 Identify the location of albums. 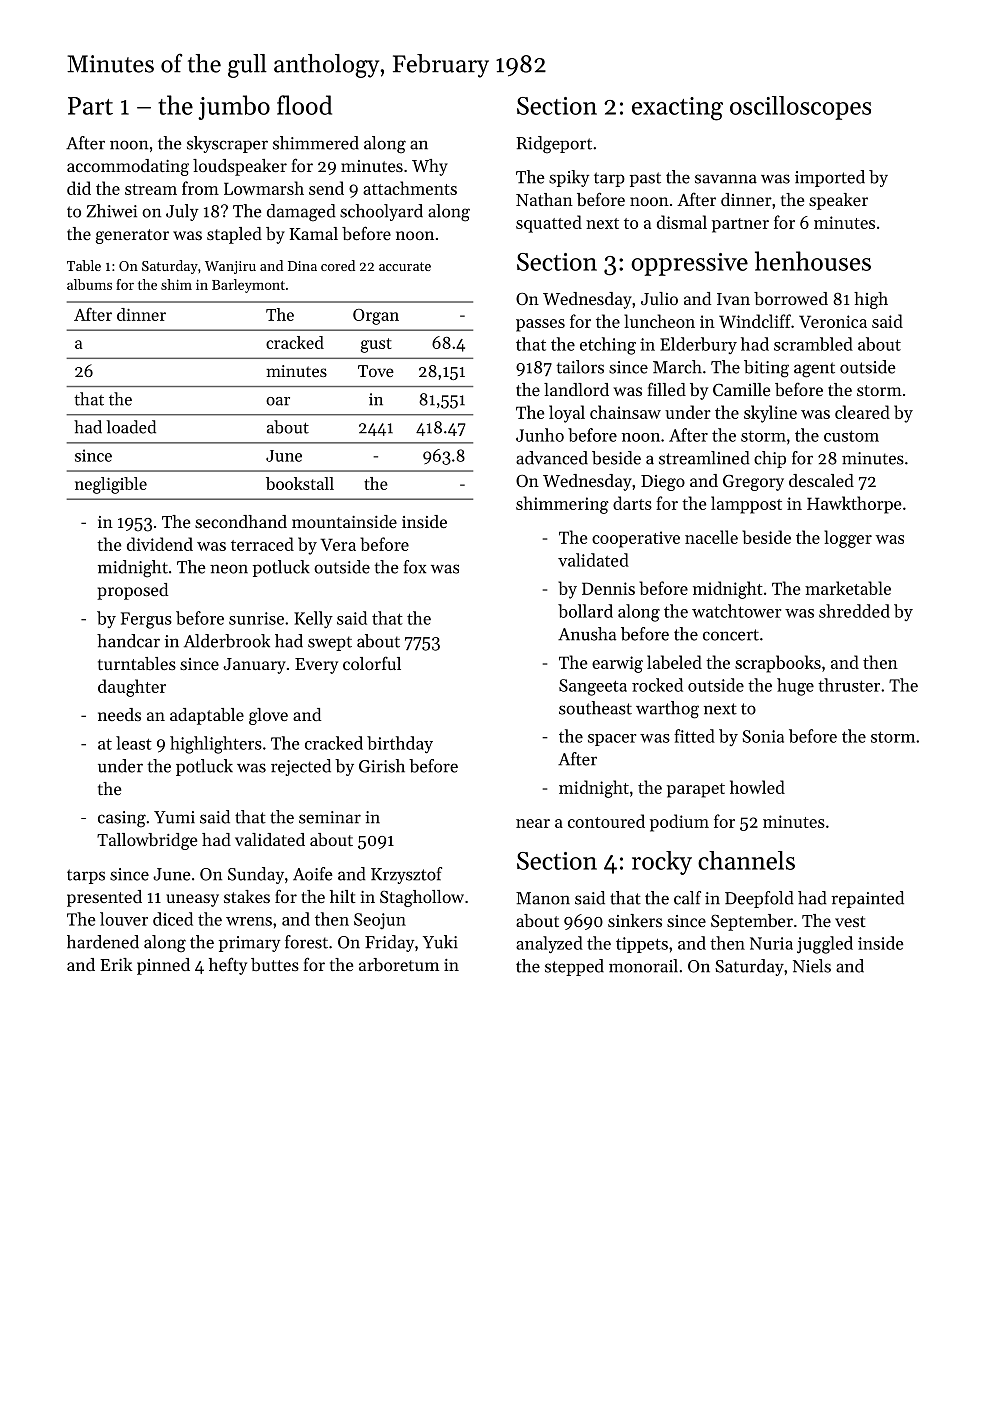
(89, 284).
